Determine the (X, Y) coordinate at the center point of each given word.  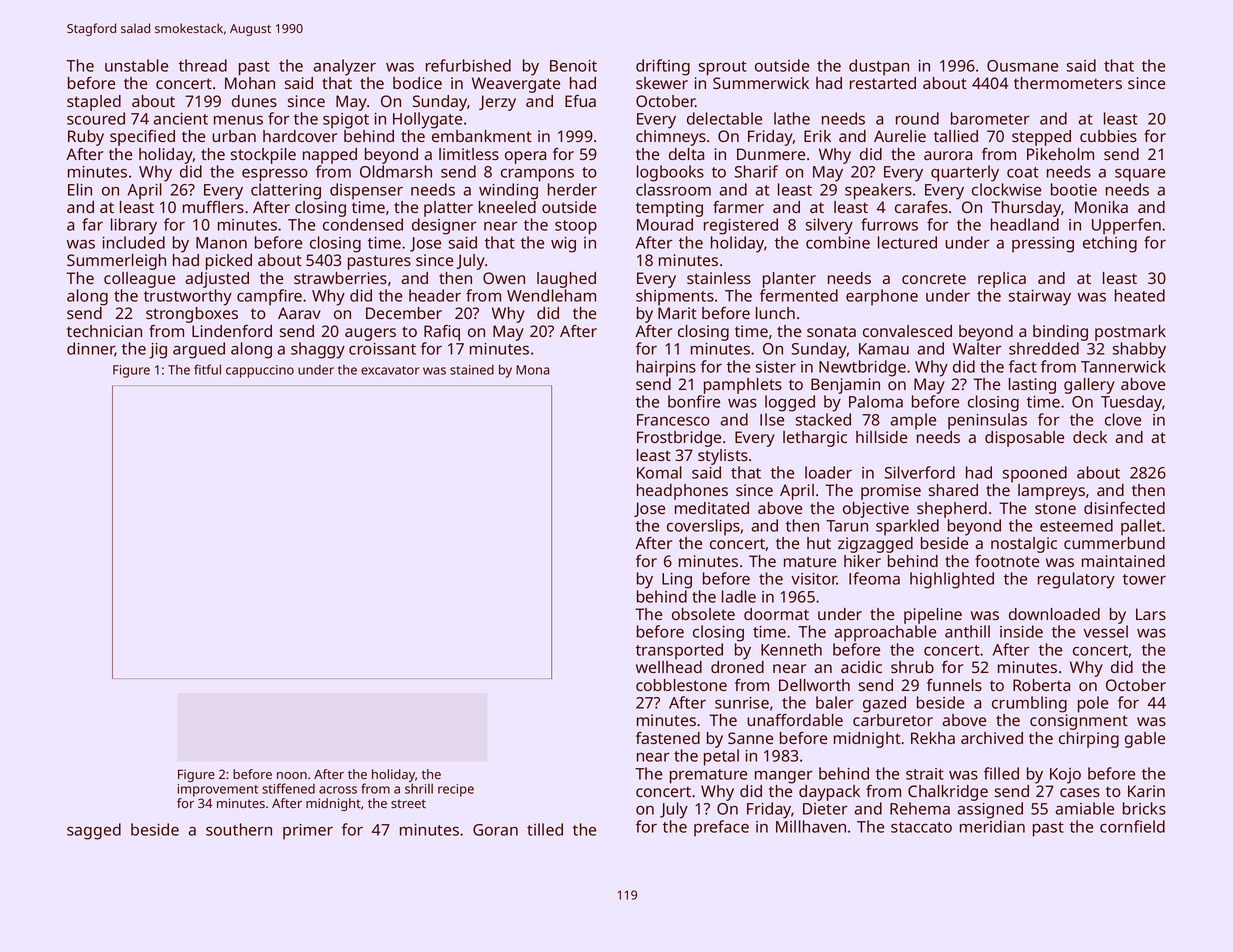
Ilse (772, 419)
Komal (659, 472)
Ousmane (1022, 66)
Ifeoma (874, 578)
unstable (136, 65)
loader (828, 472)
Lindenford (232, 331)
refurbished (468, 65)
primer (308, 832)
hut (819, 543)
